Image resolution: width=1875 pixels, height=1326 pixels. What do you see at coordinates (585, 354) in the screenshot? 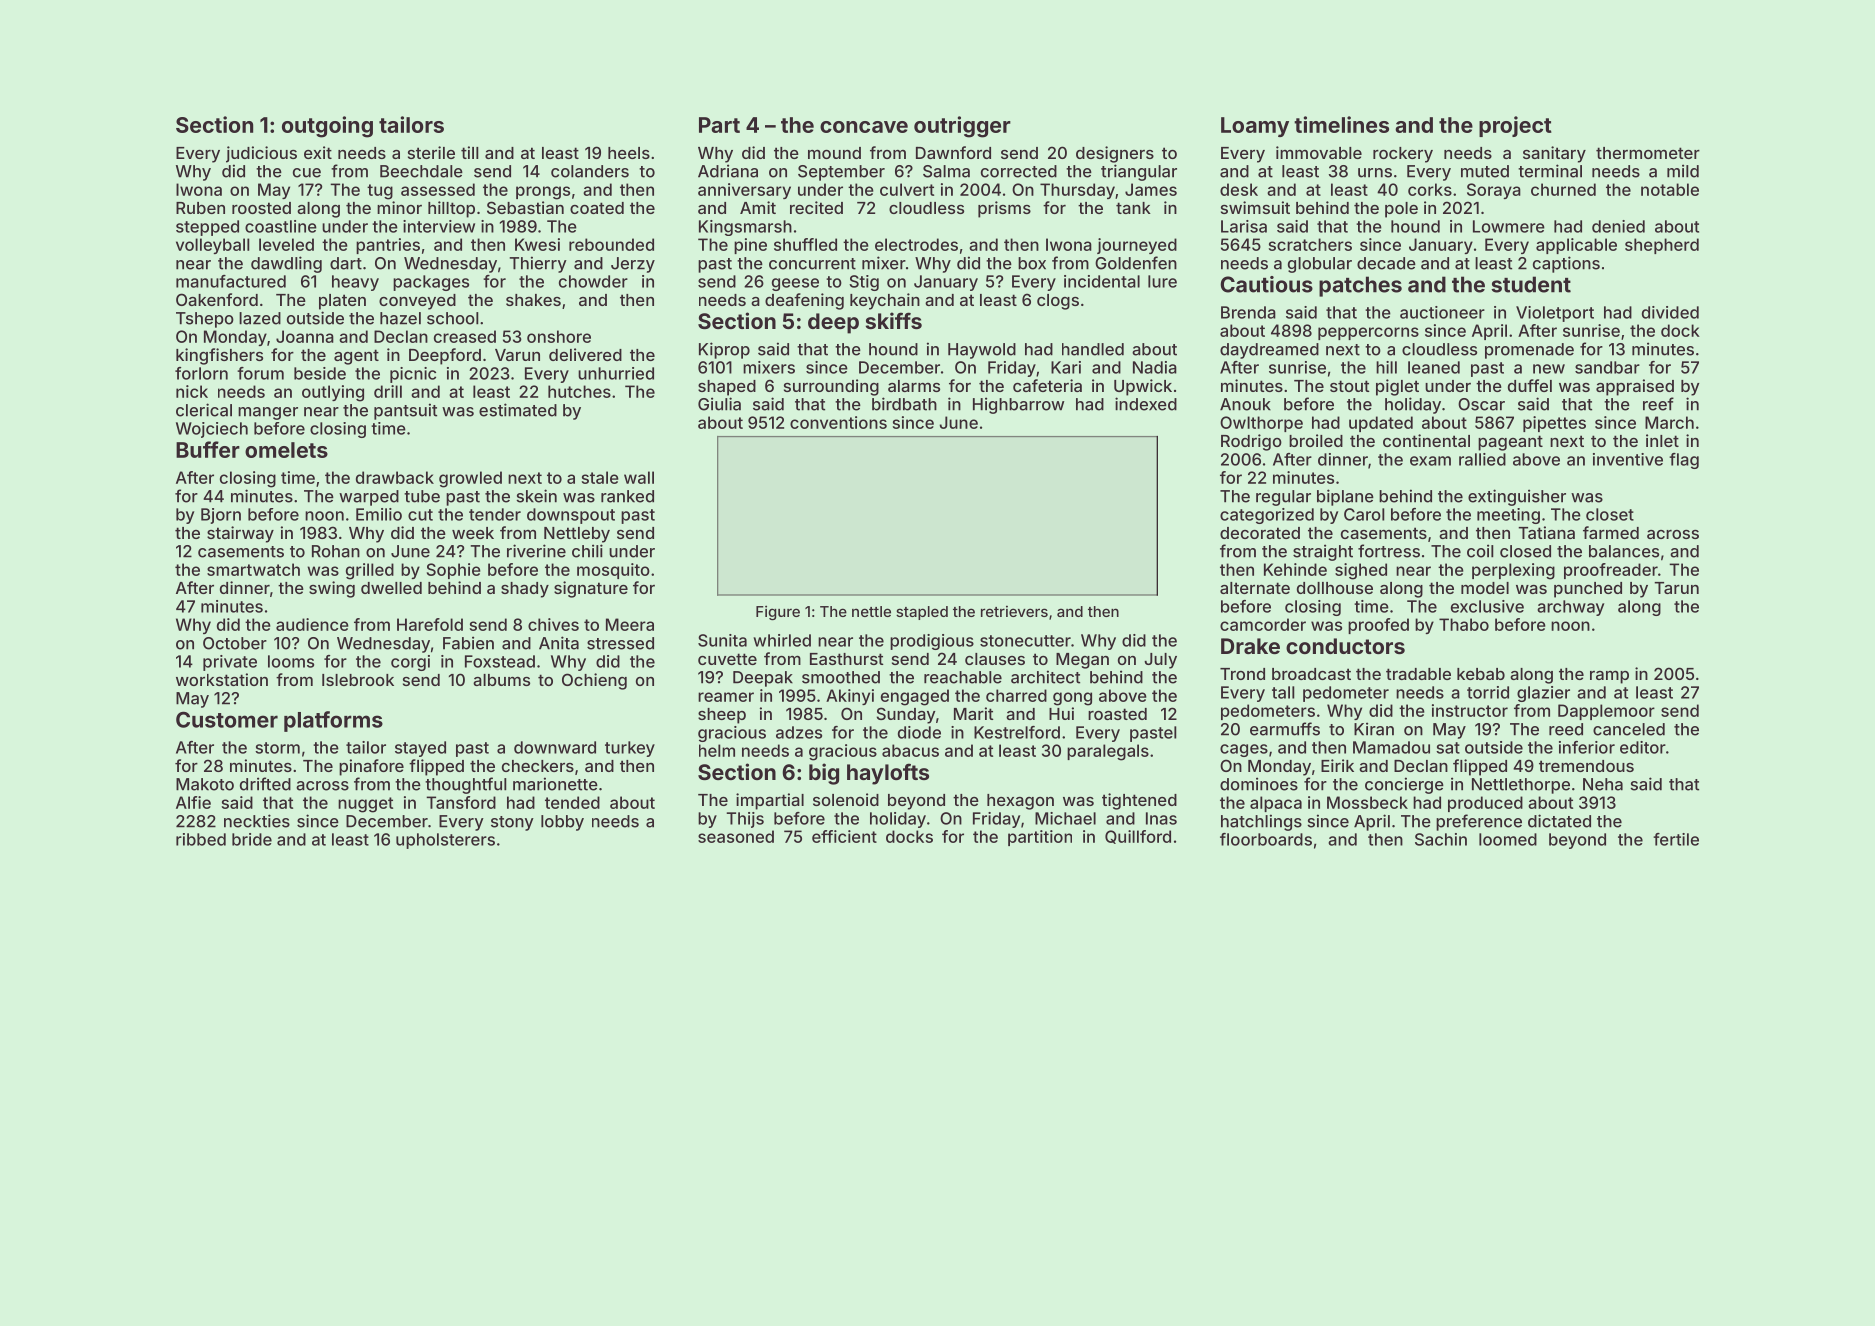
I see `delivered` at bounding box center [585, 354].
